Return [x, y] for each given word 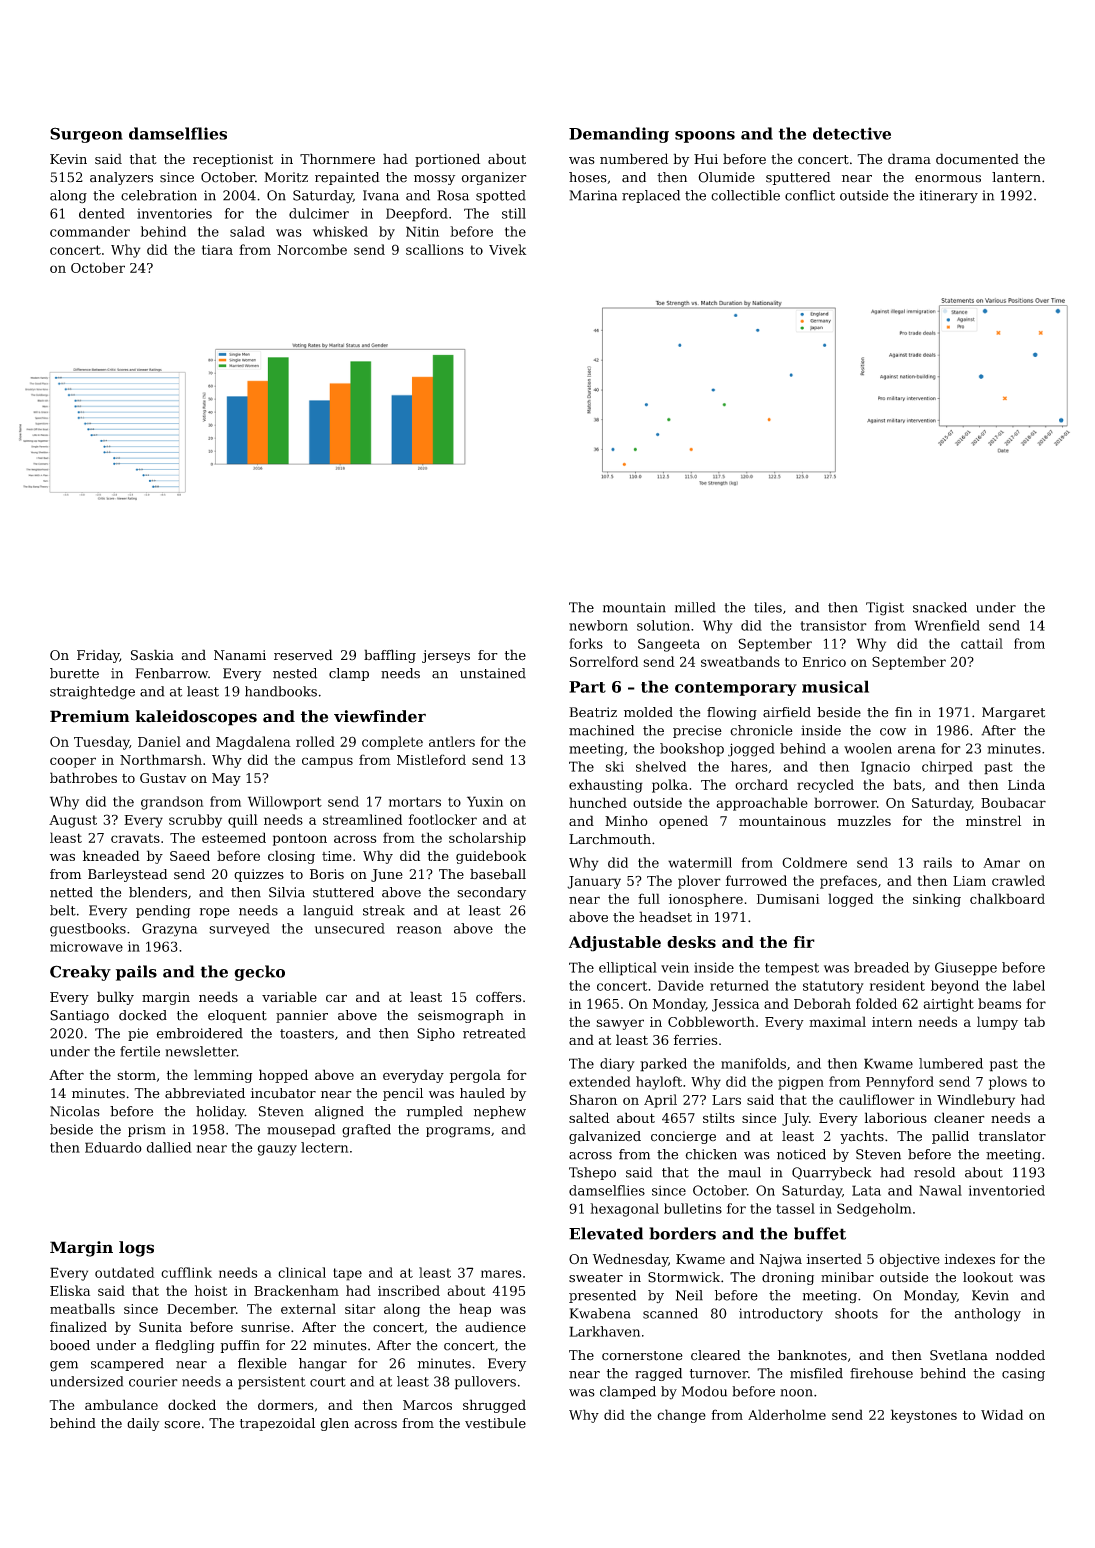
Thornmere [337, 159]
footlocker [443, 819]
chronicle [761, 730]
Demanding [619, 135]
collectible [745, 195]
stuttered [343, 892]
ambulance [121, 1404]
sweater [596, 1278]
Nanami [240, 655]
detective [852, 133]
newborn [598, 625]
